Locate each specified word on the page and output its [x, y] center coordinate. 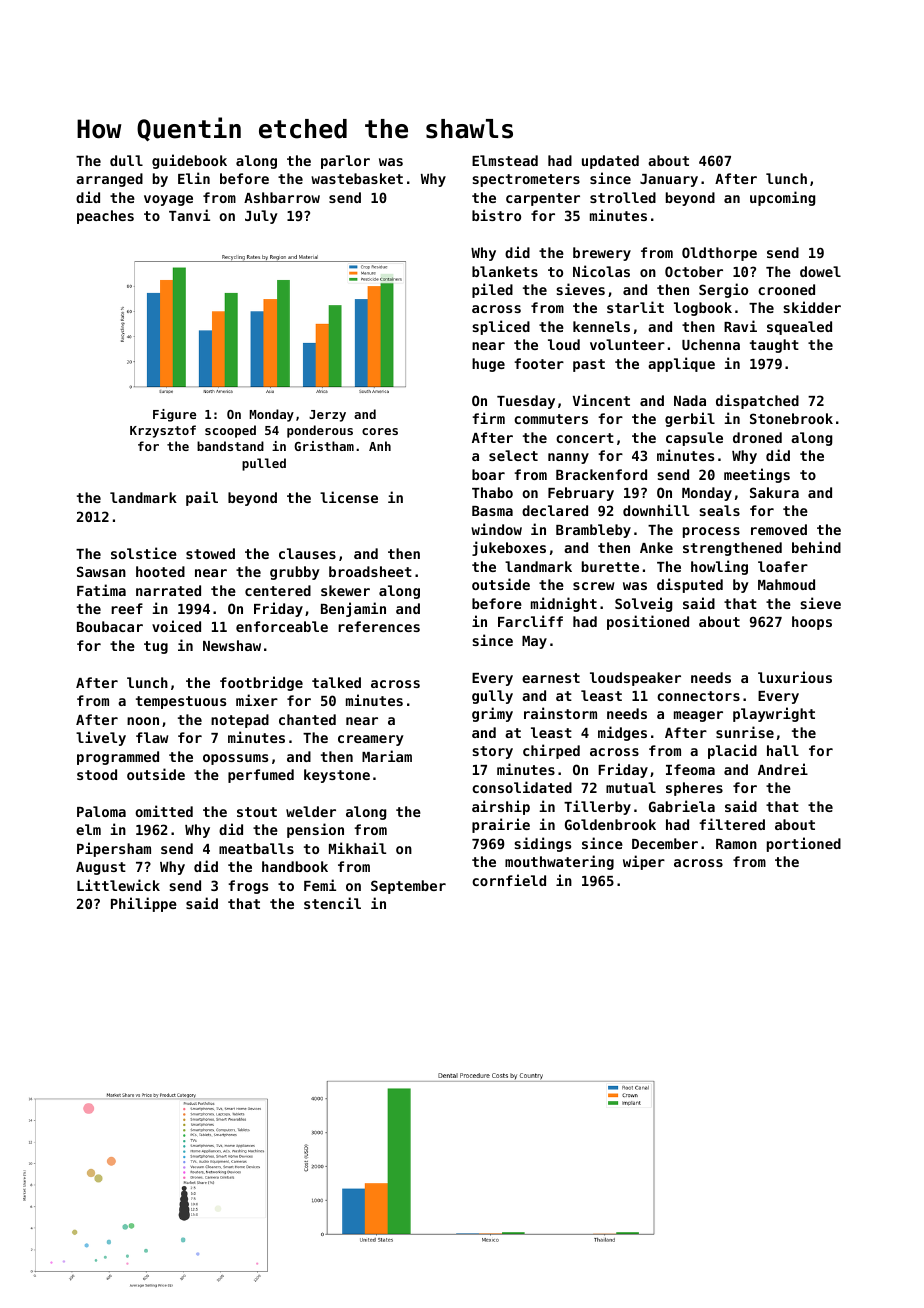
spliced [501, 327]
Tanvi [189, 215]
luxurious [795, 677]
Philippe [144, 904]
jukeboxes [509, 548]
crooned [786, 289]
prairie [501, 825]
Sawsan [101, 571]
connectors [698, 696]
